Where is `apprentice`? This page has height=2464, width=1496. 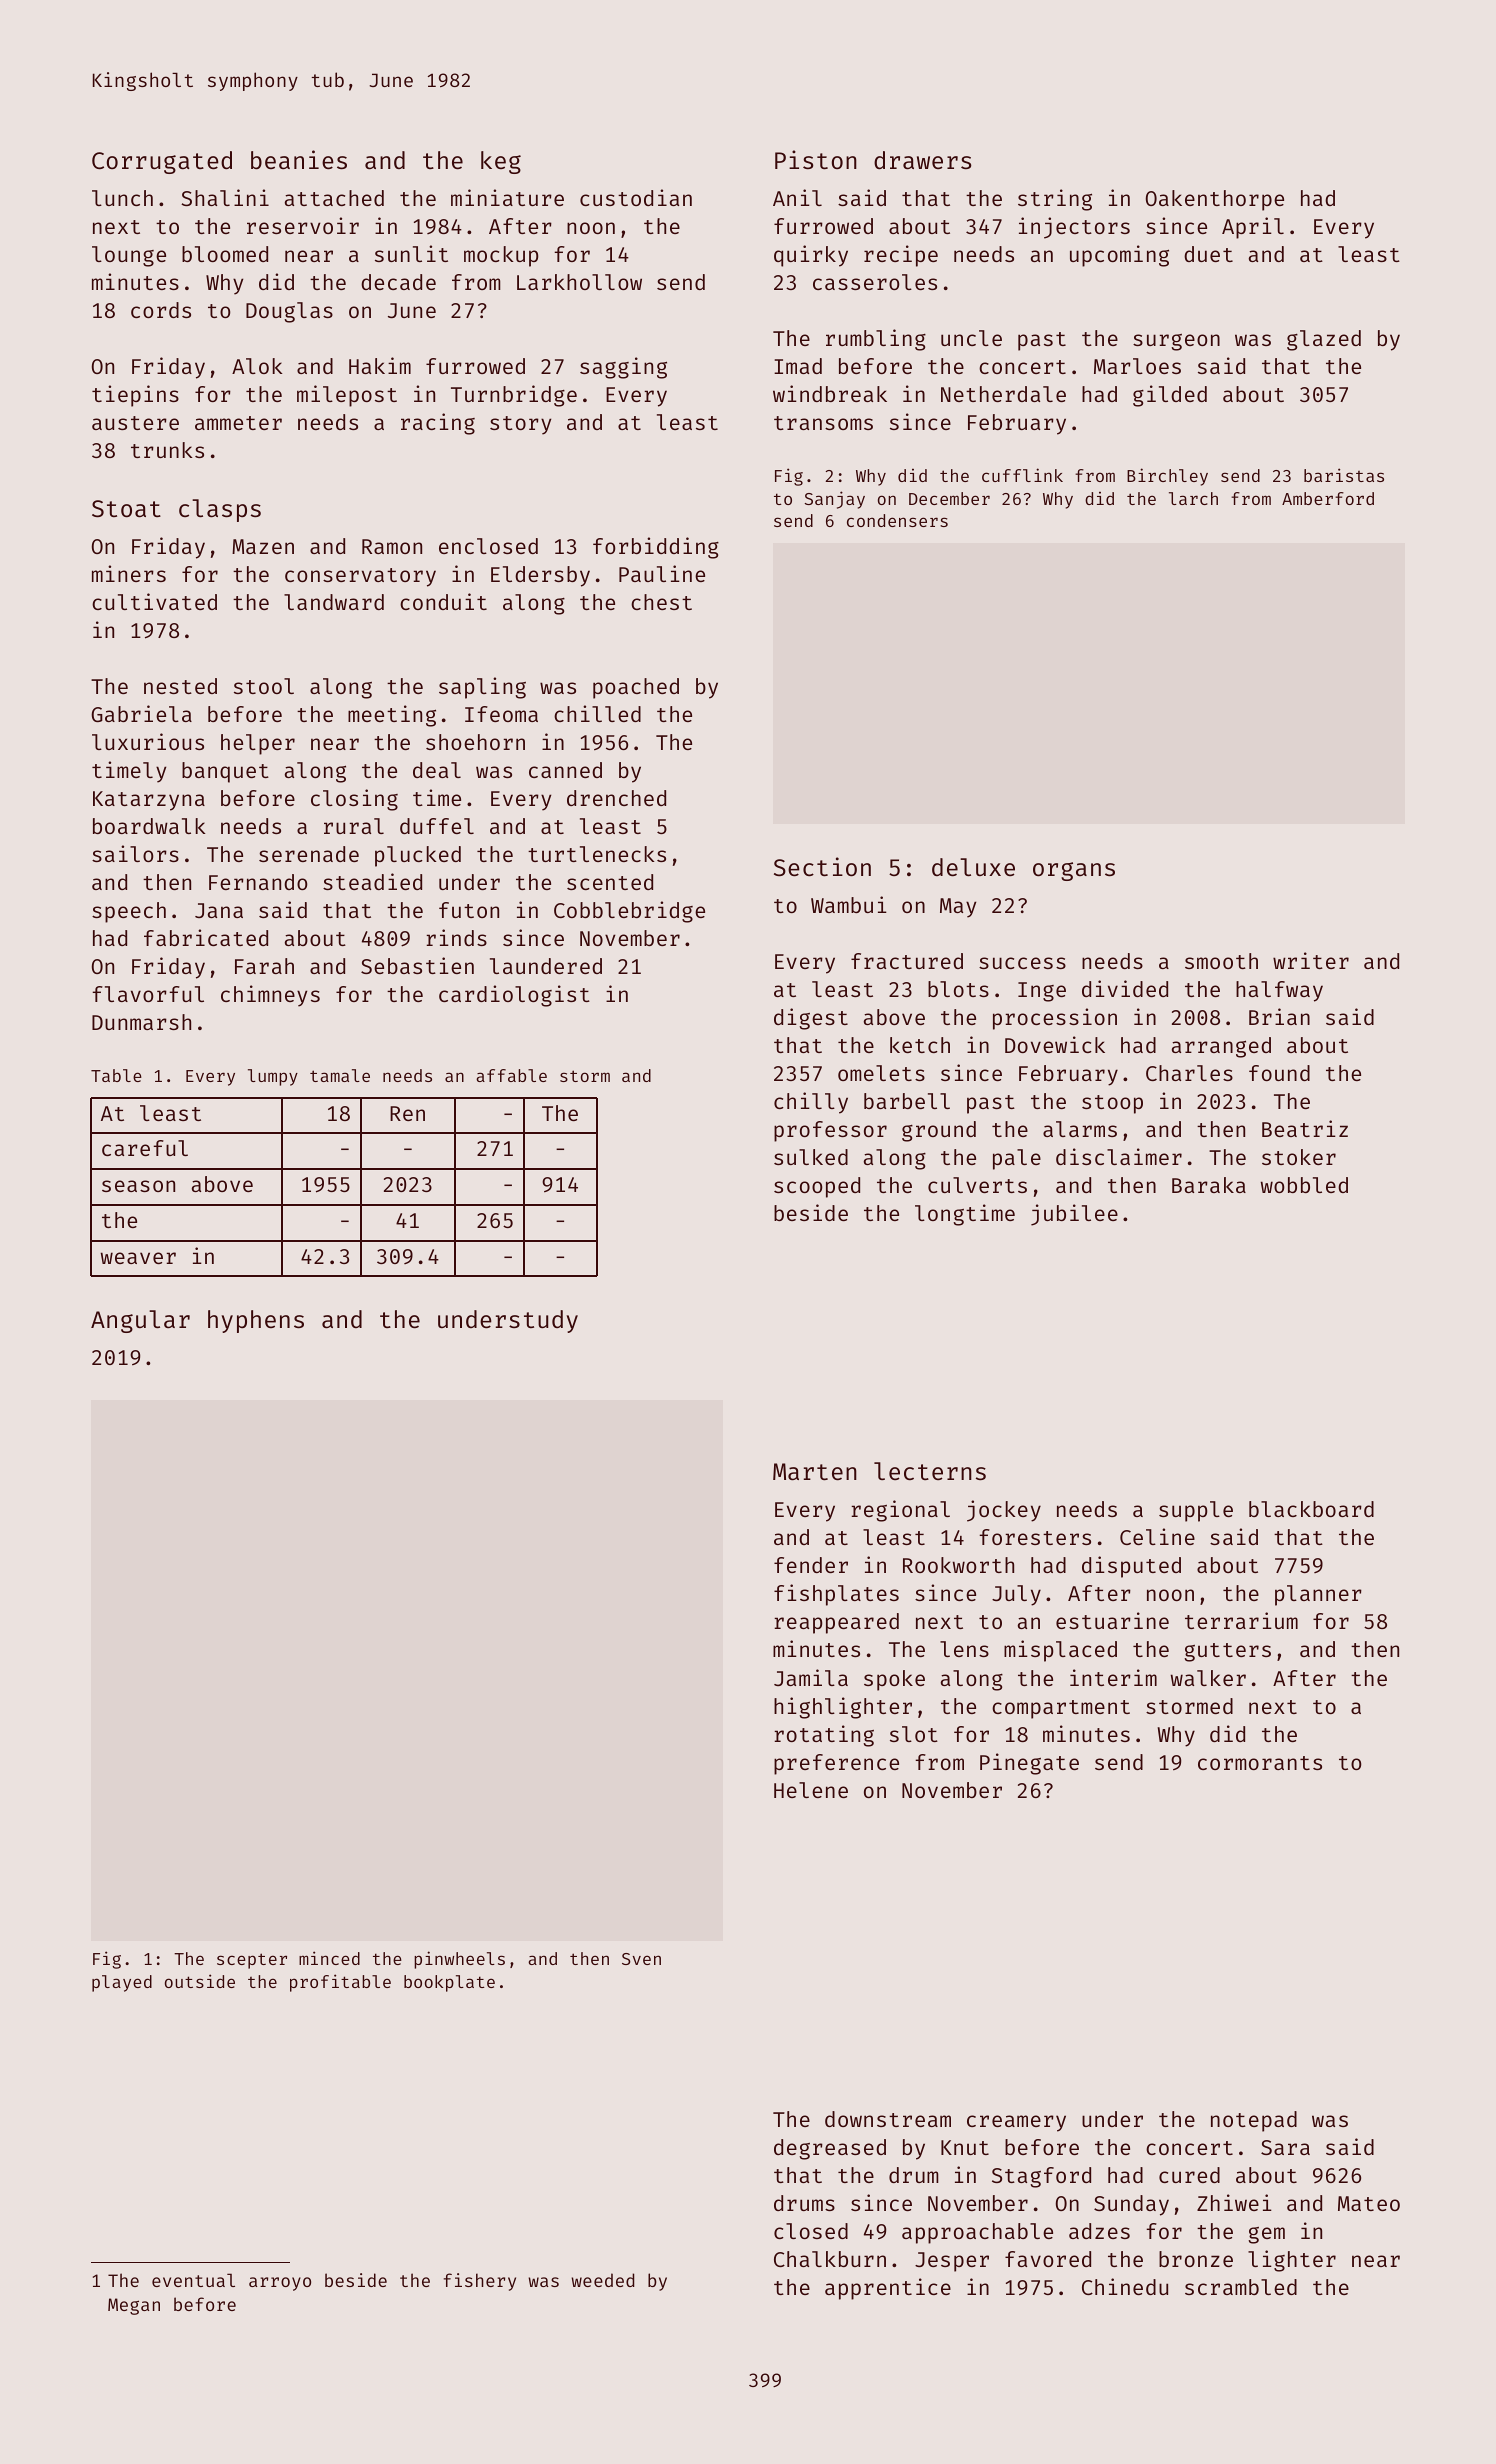 apprentice is located at coordinates (888, 2289).
